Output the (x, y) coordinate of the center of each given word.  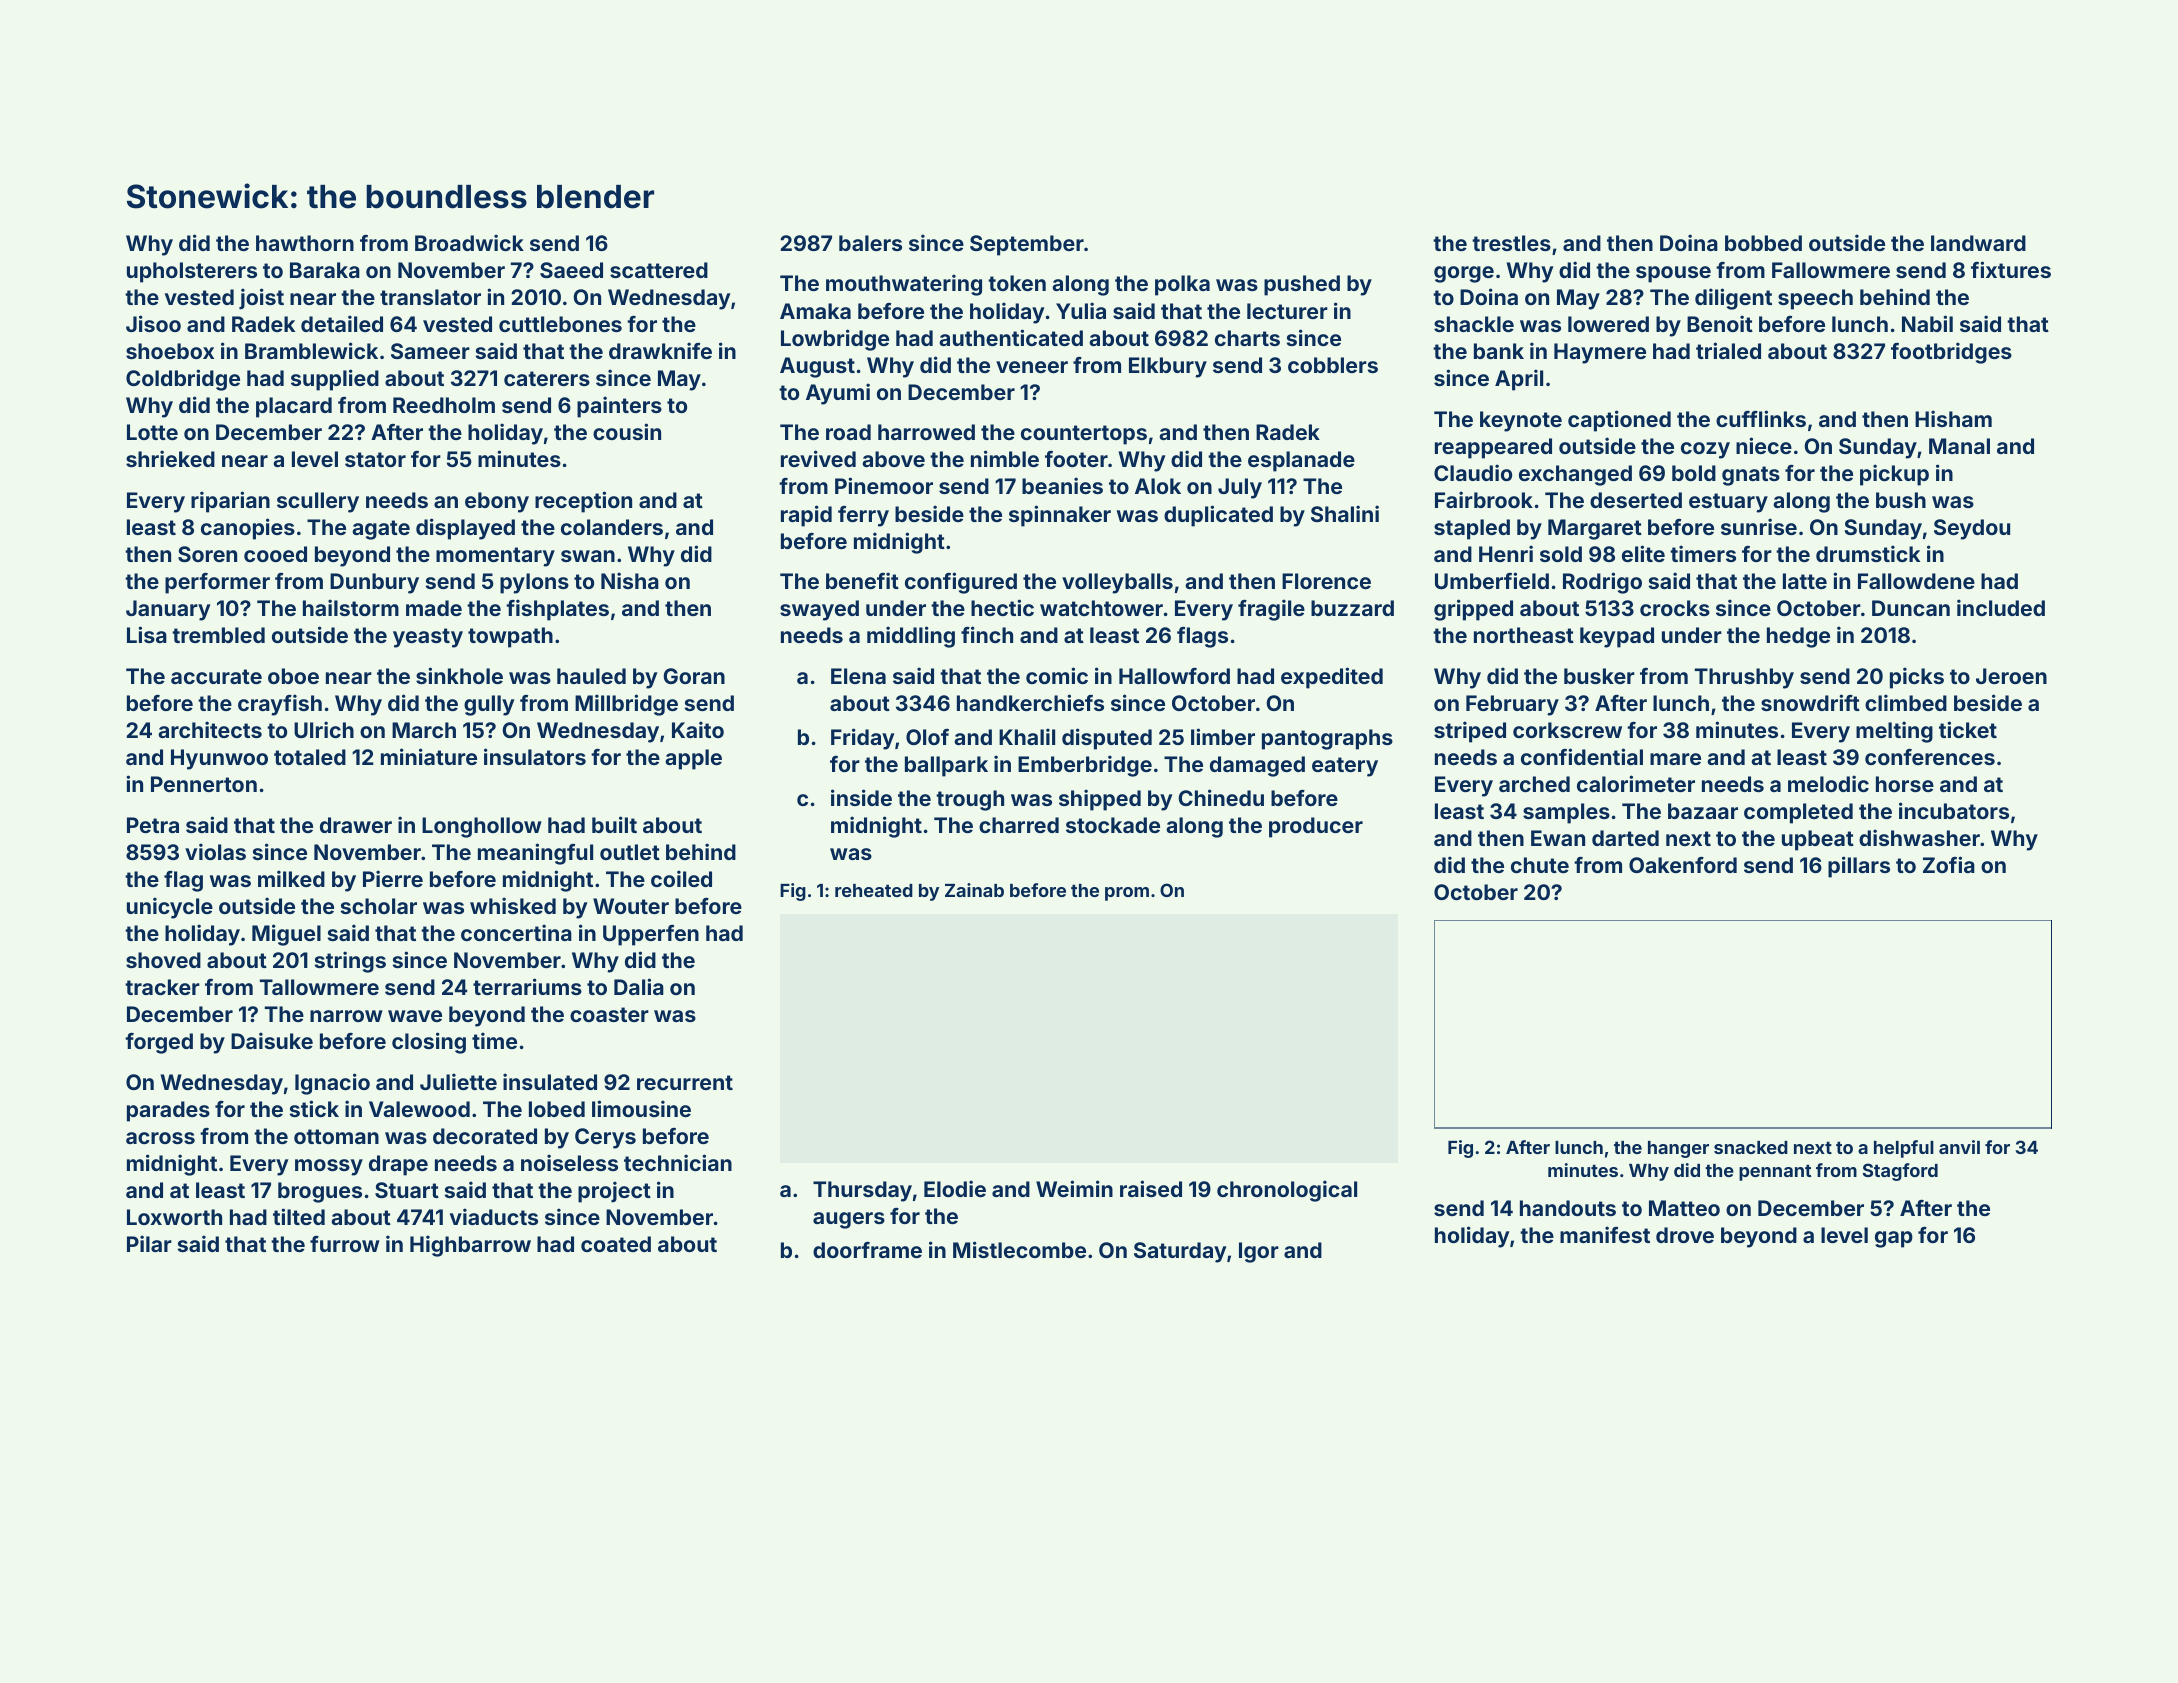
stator (375, 459)
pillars (1859, 867)
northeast (1524, 635)
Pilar (149, 1243)
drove (1685, 1235)
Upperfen (651, 935)
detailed (342, 323)
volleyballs (1117, 583)
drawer (356, 825)
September (1027, 245)
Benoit (1720, 323)
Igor (1259, 1252)
